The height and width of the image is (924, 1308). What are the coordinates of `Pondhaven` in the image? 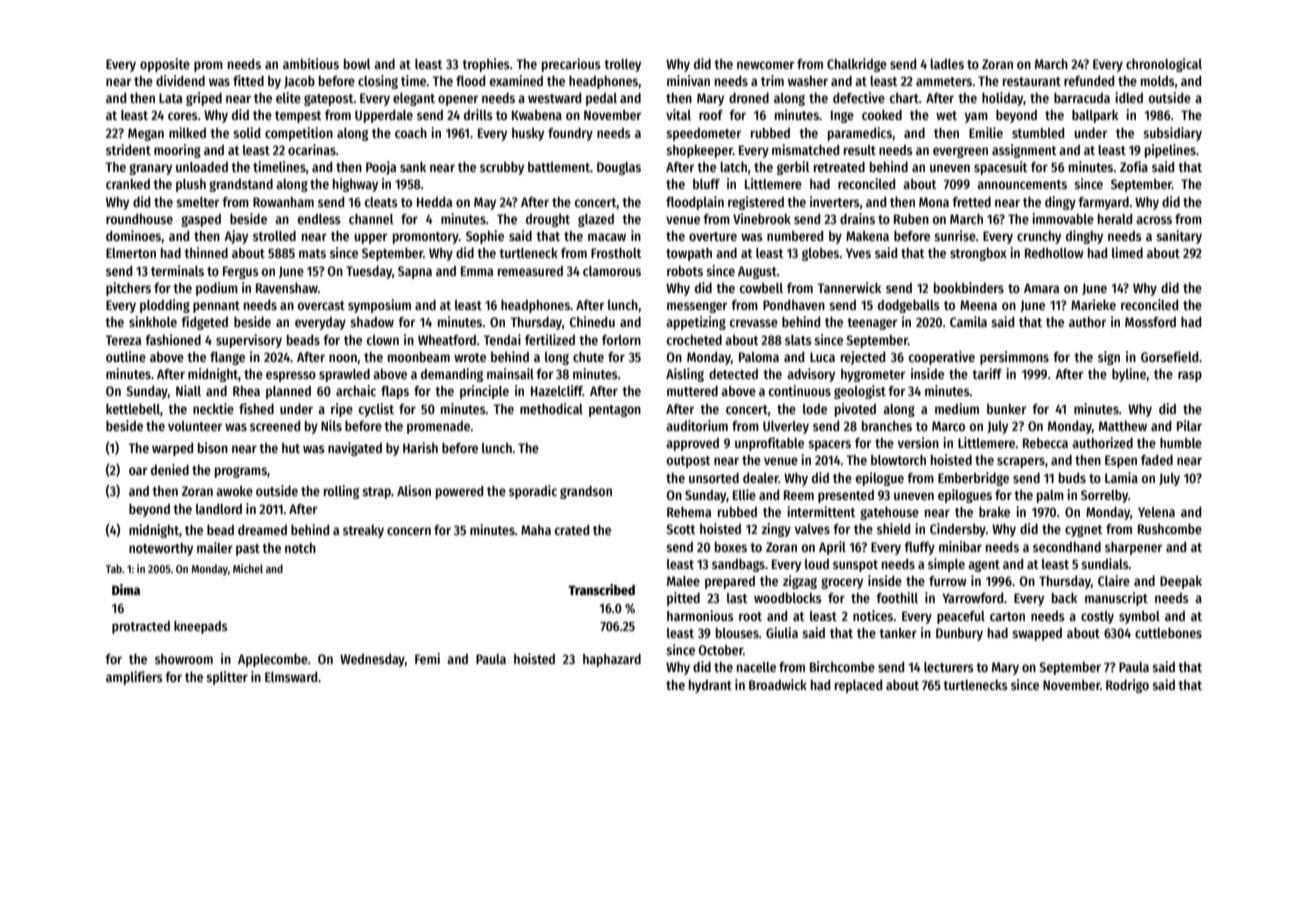 It's located at (794, 305).
